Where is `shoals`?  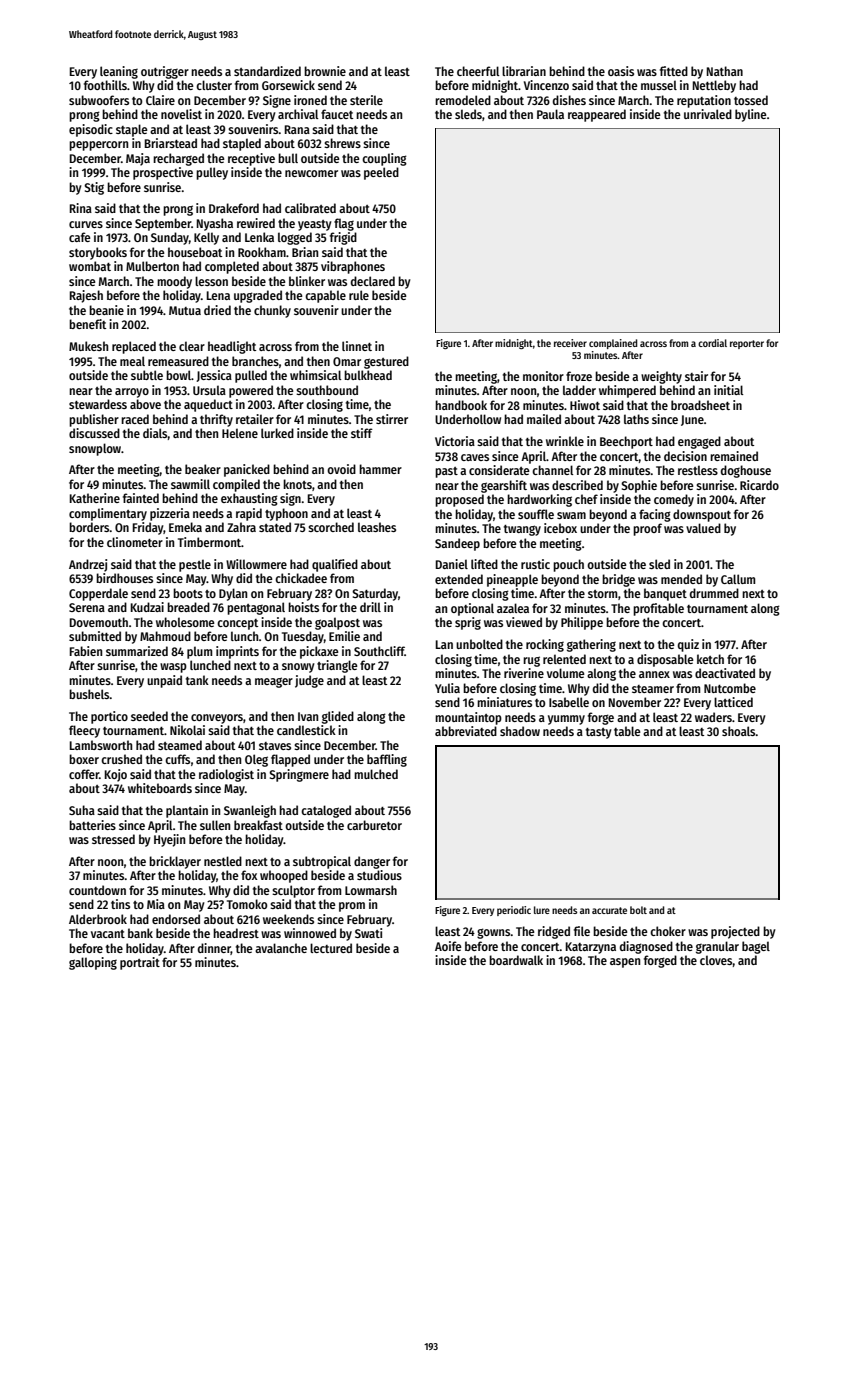 shoals is located at coordinates (739, 731).
